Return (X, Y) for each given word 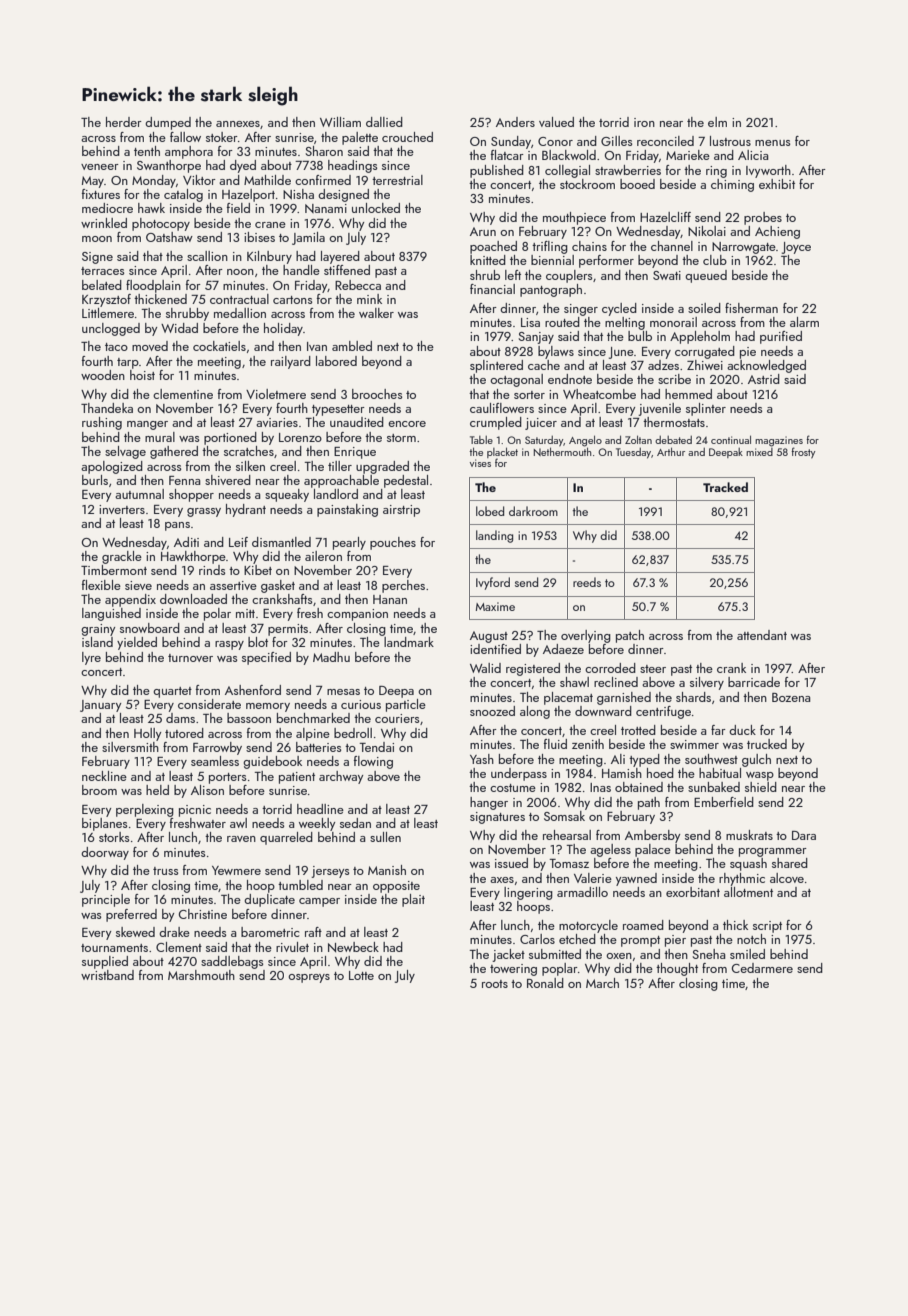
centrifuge (663, 712)
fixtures (101, 194)
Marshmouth (201, 975)
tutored (184, 733)
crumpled (496, 423)
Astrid (764, 379)
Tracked (725, 487)
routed (562, 322)
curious (361, 704)
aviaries (277, 422)
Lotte (361, 975)
